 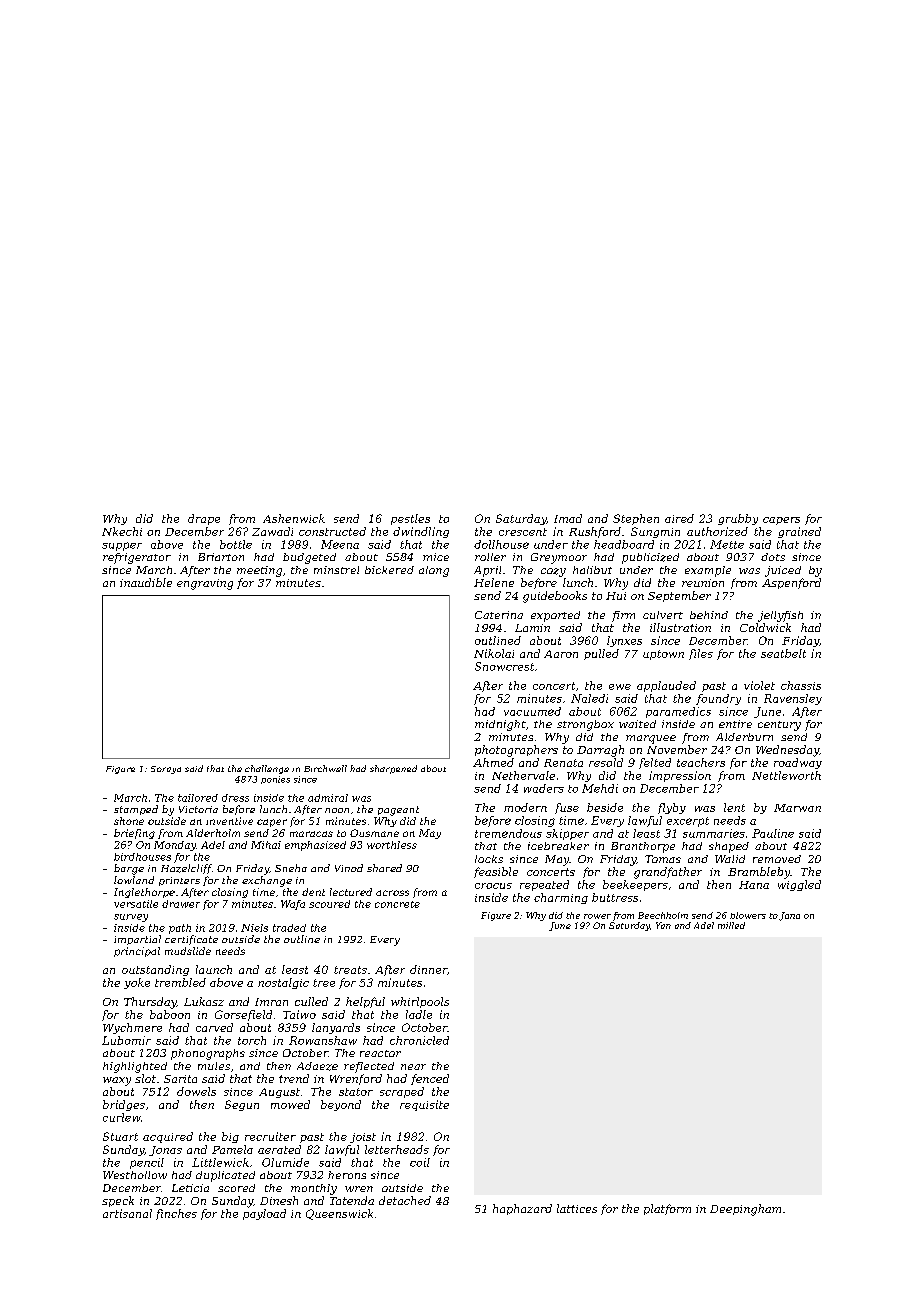 I want to click on crescent, so click(x=523, y=532).
